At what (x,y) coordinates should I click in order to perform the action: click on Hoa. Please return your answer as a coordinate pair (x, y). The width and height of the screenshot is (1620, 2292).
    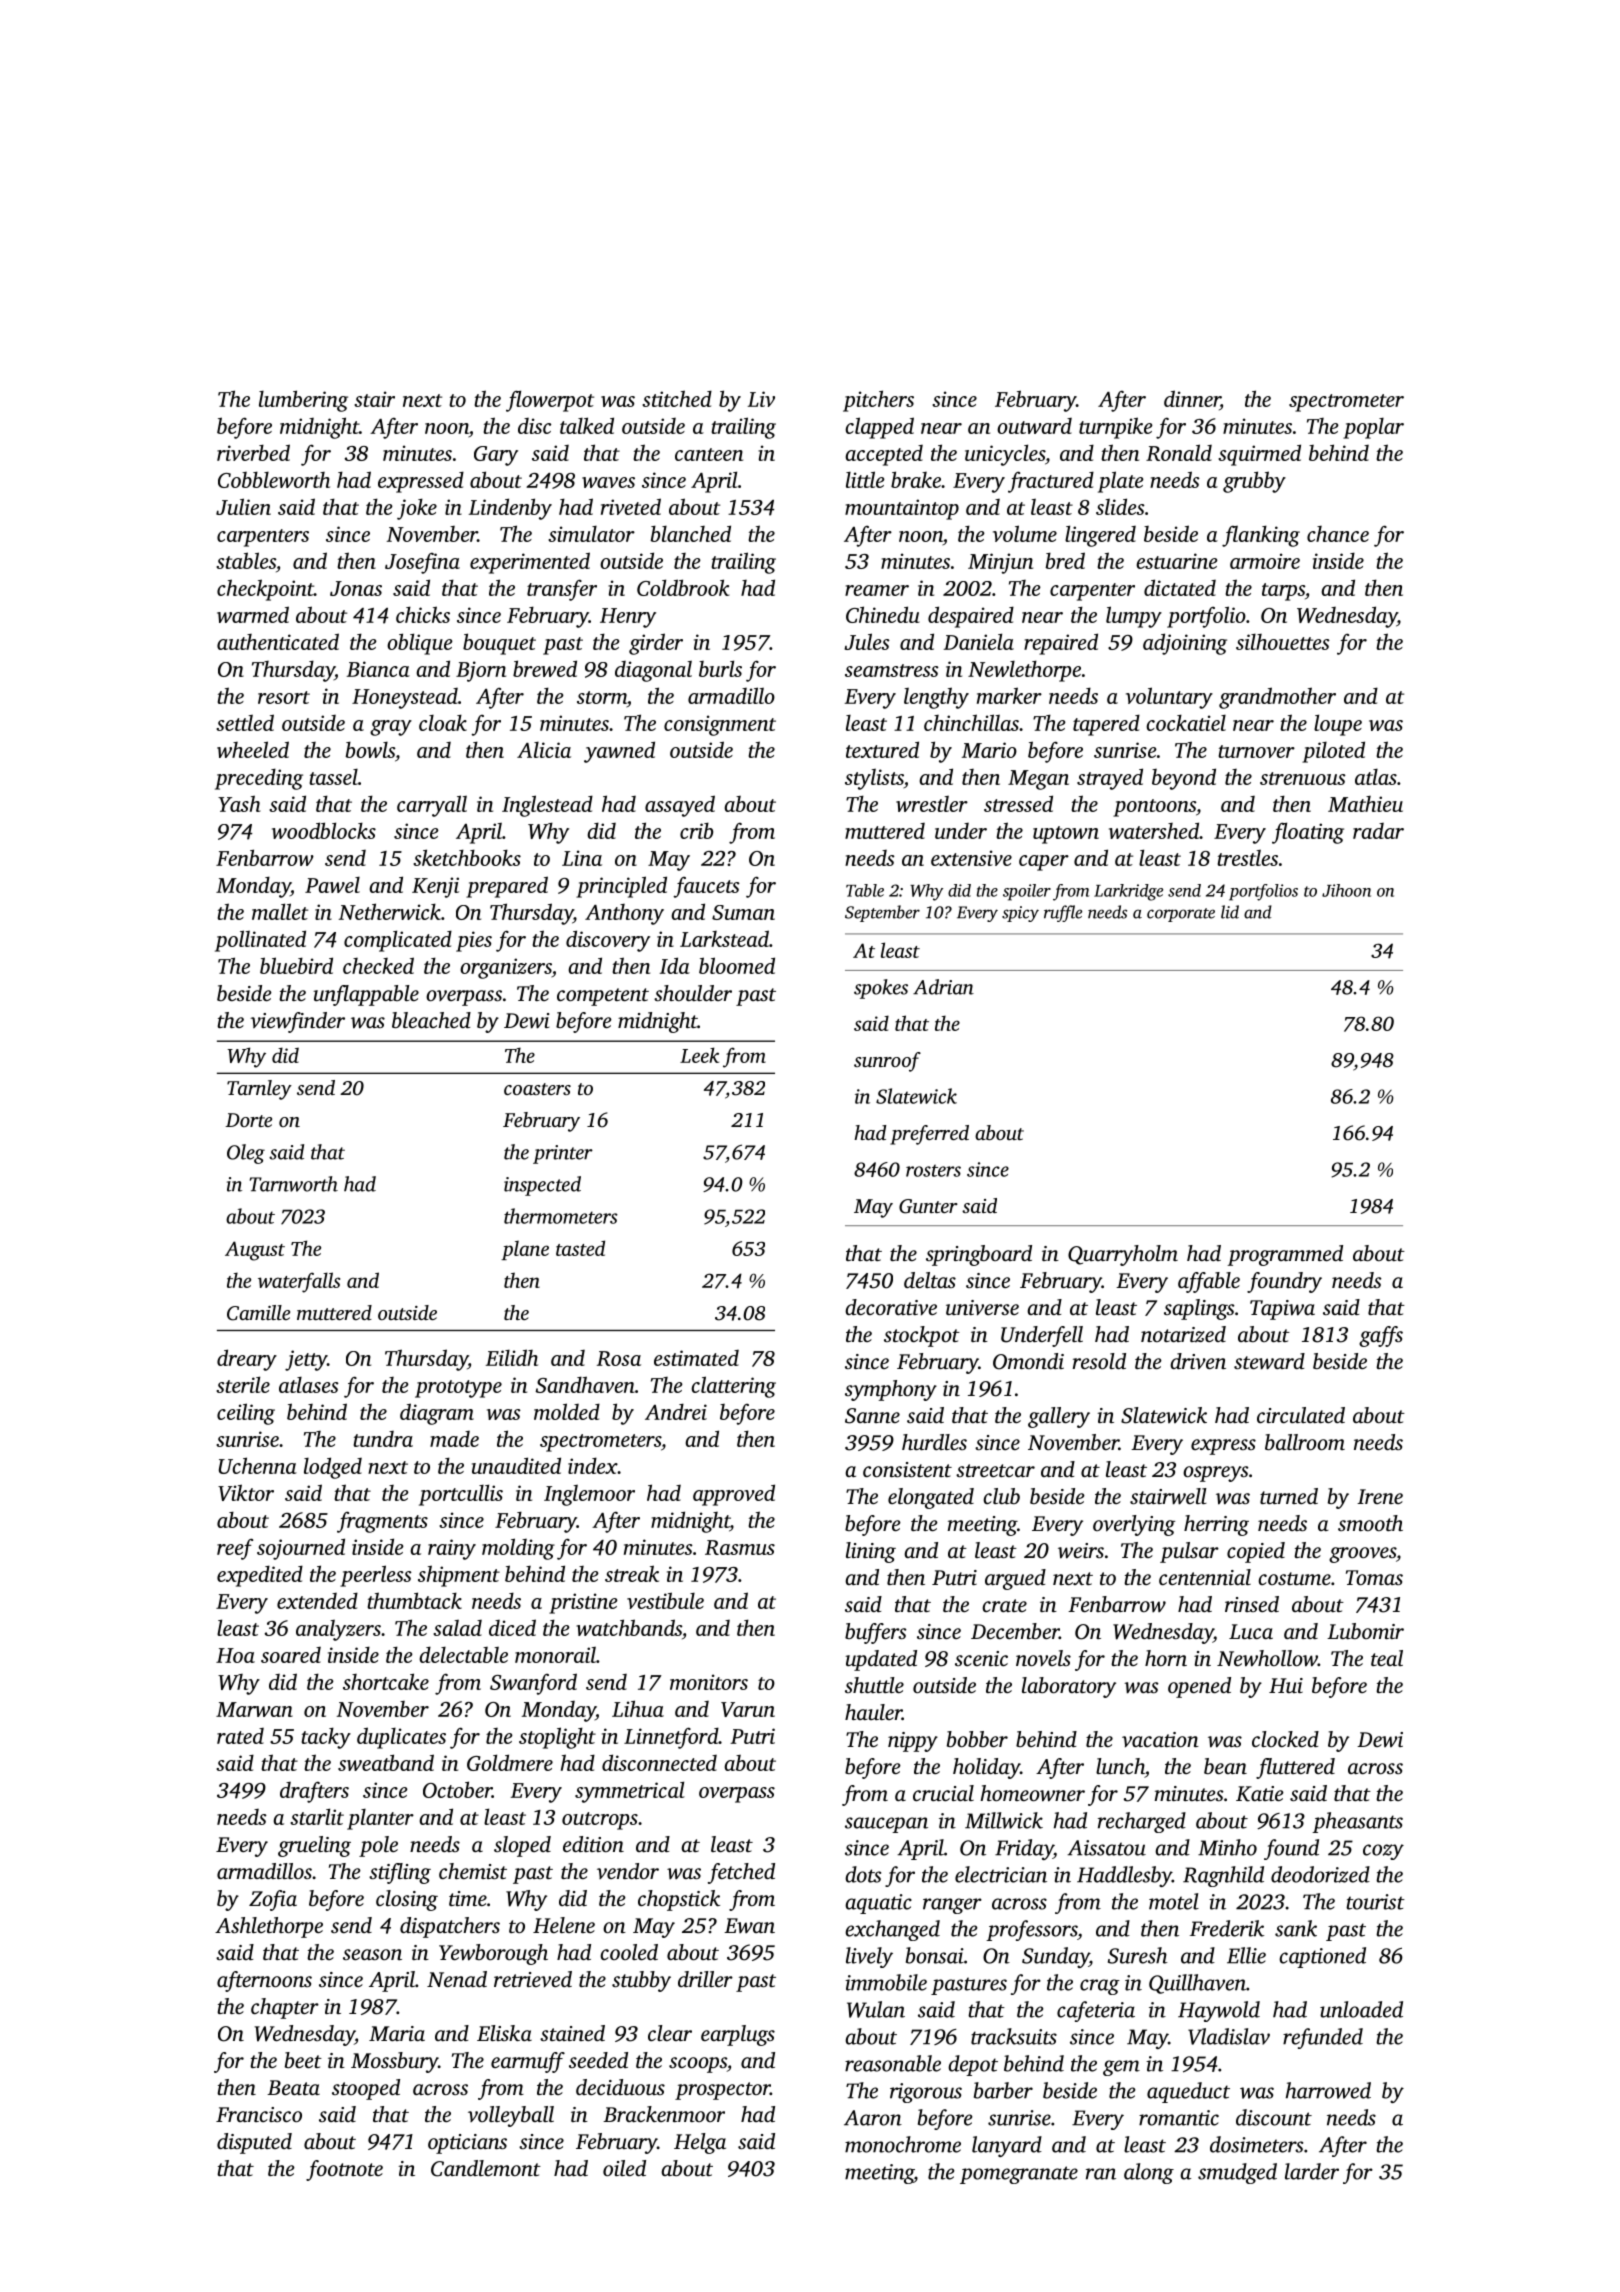
    Looking at the image, I should click on (235, 1655).
